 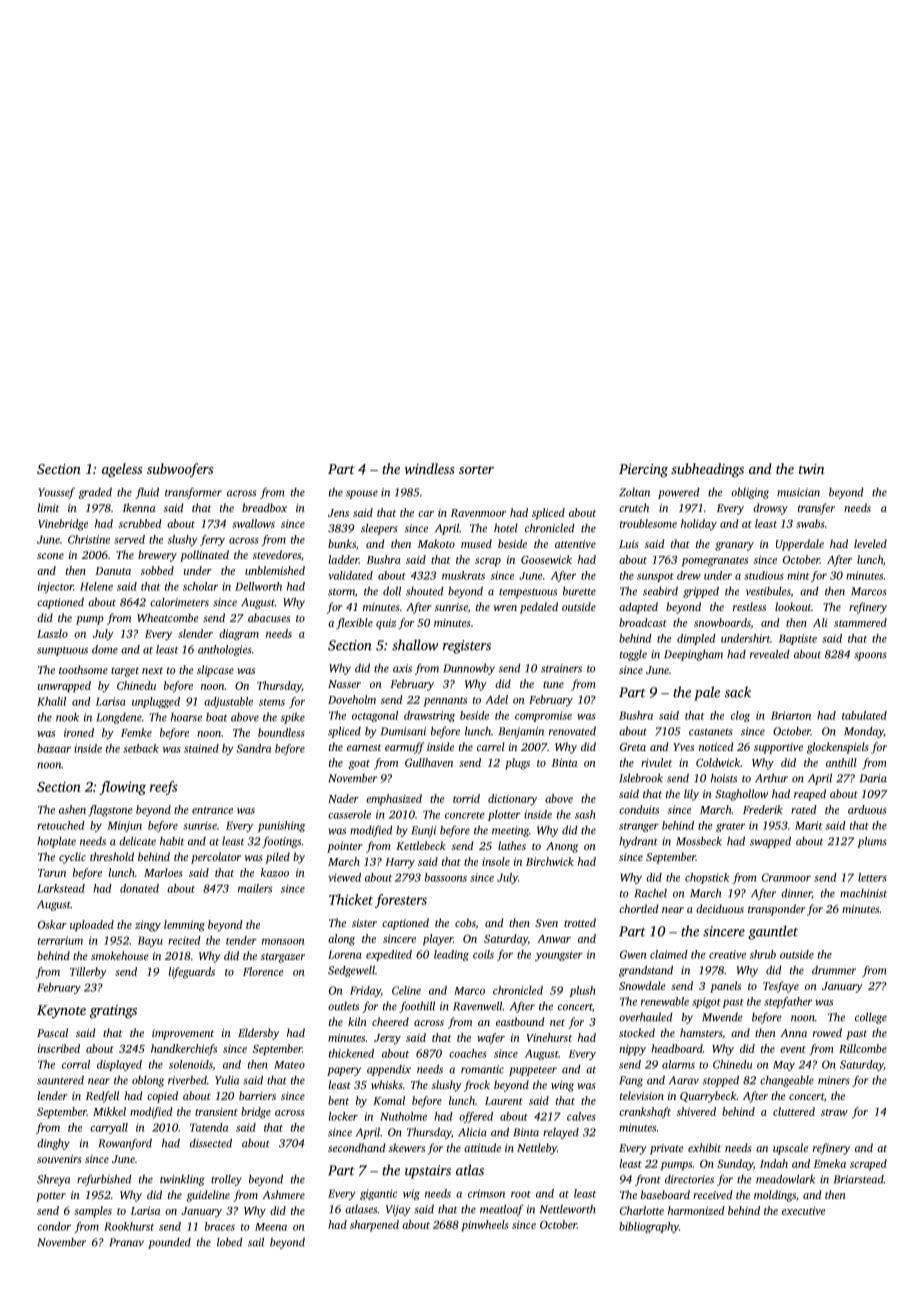 What do you see at coordinates (60, 1080) in the page?
I see `sauntered` at bounding box center [60, 1080].
